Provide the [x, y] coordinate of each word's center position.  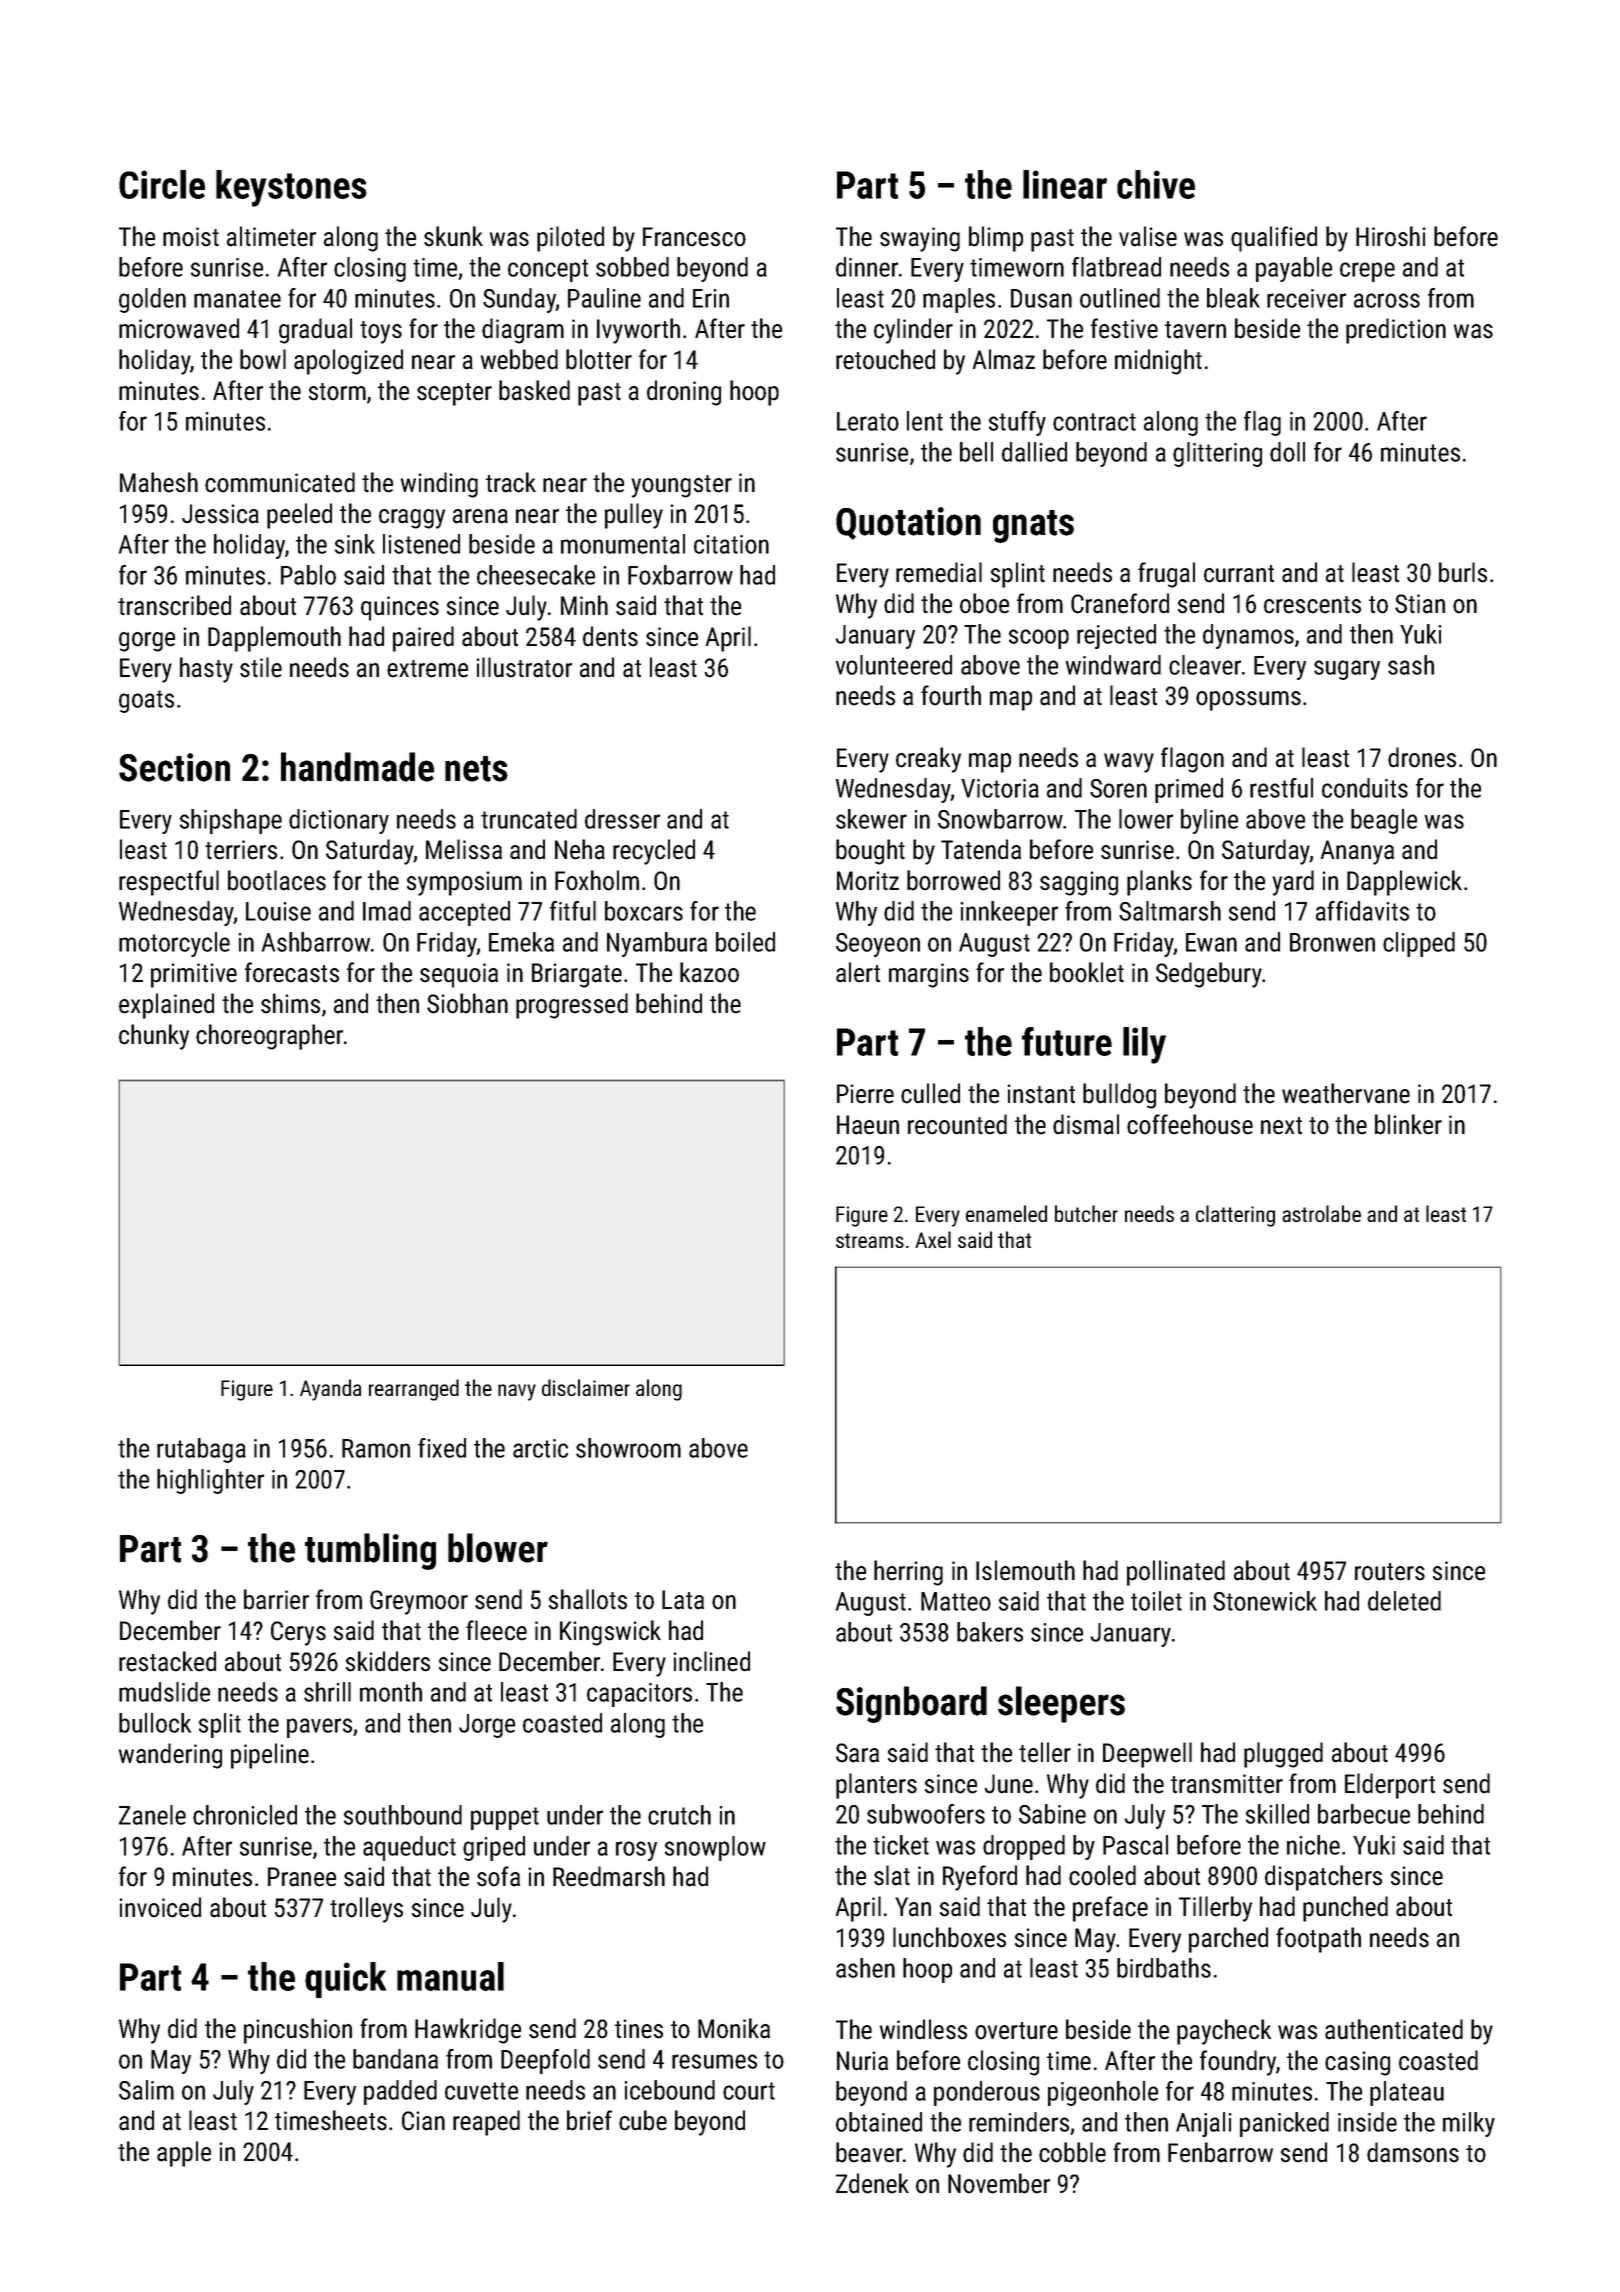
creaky [928, 760]
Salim [146, 2090]
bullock [155, 1723]
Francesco [694, 237]
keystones [291, 188]
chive [1156, 184]
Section [174, 767]
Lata [683, 1600]
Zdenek [872, 2183]
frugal [1166, 575]
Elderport [1390, 1786]
